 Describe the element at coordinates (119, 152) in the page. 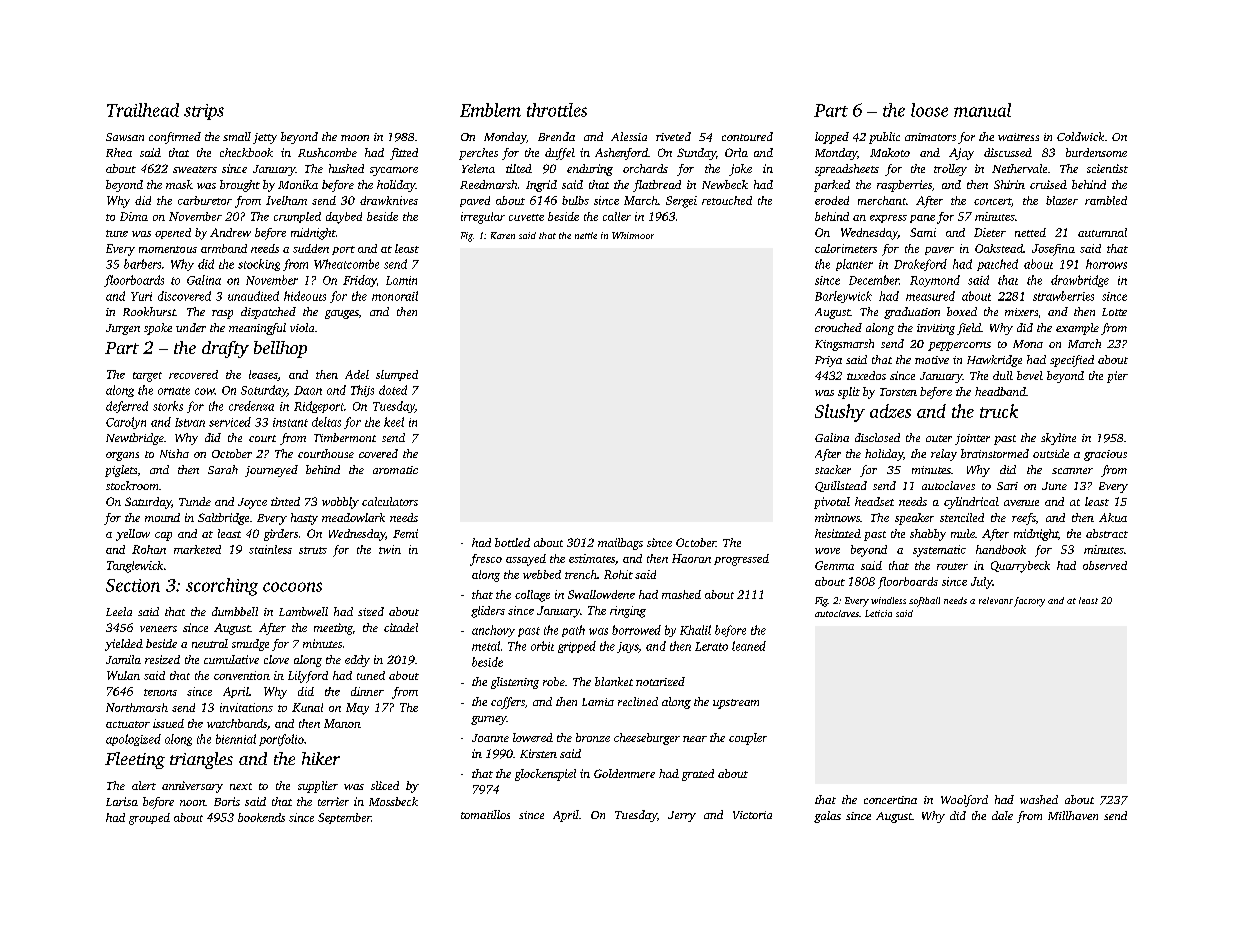

I see `Rhea` at that location.
